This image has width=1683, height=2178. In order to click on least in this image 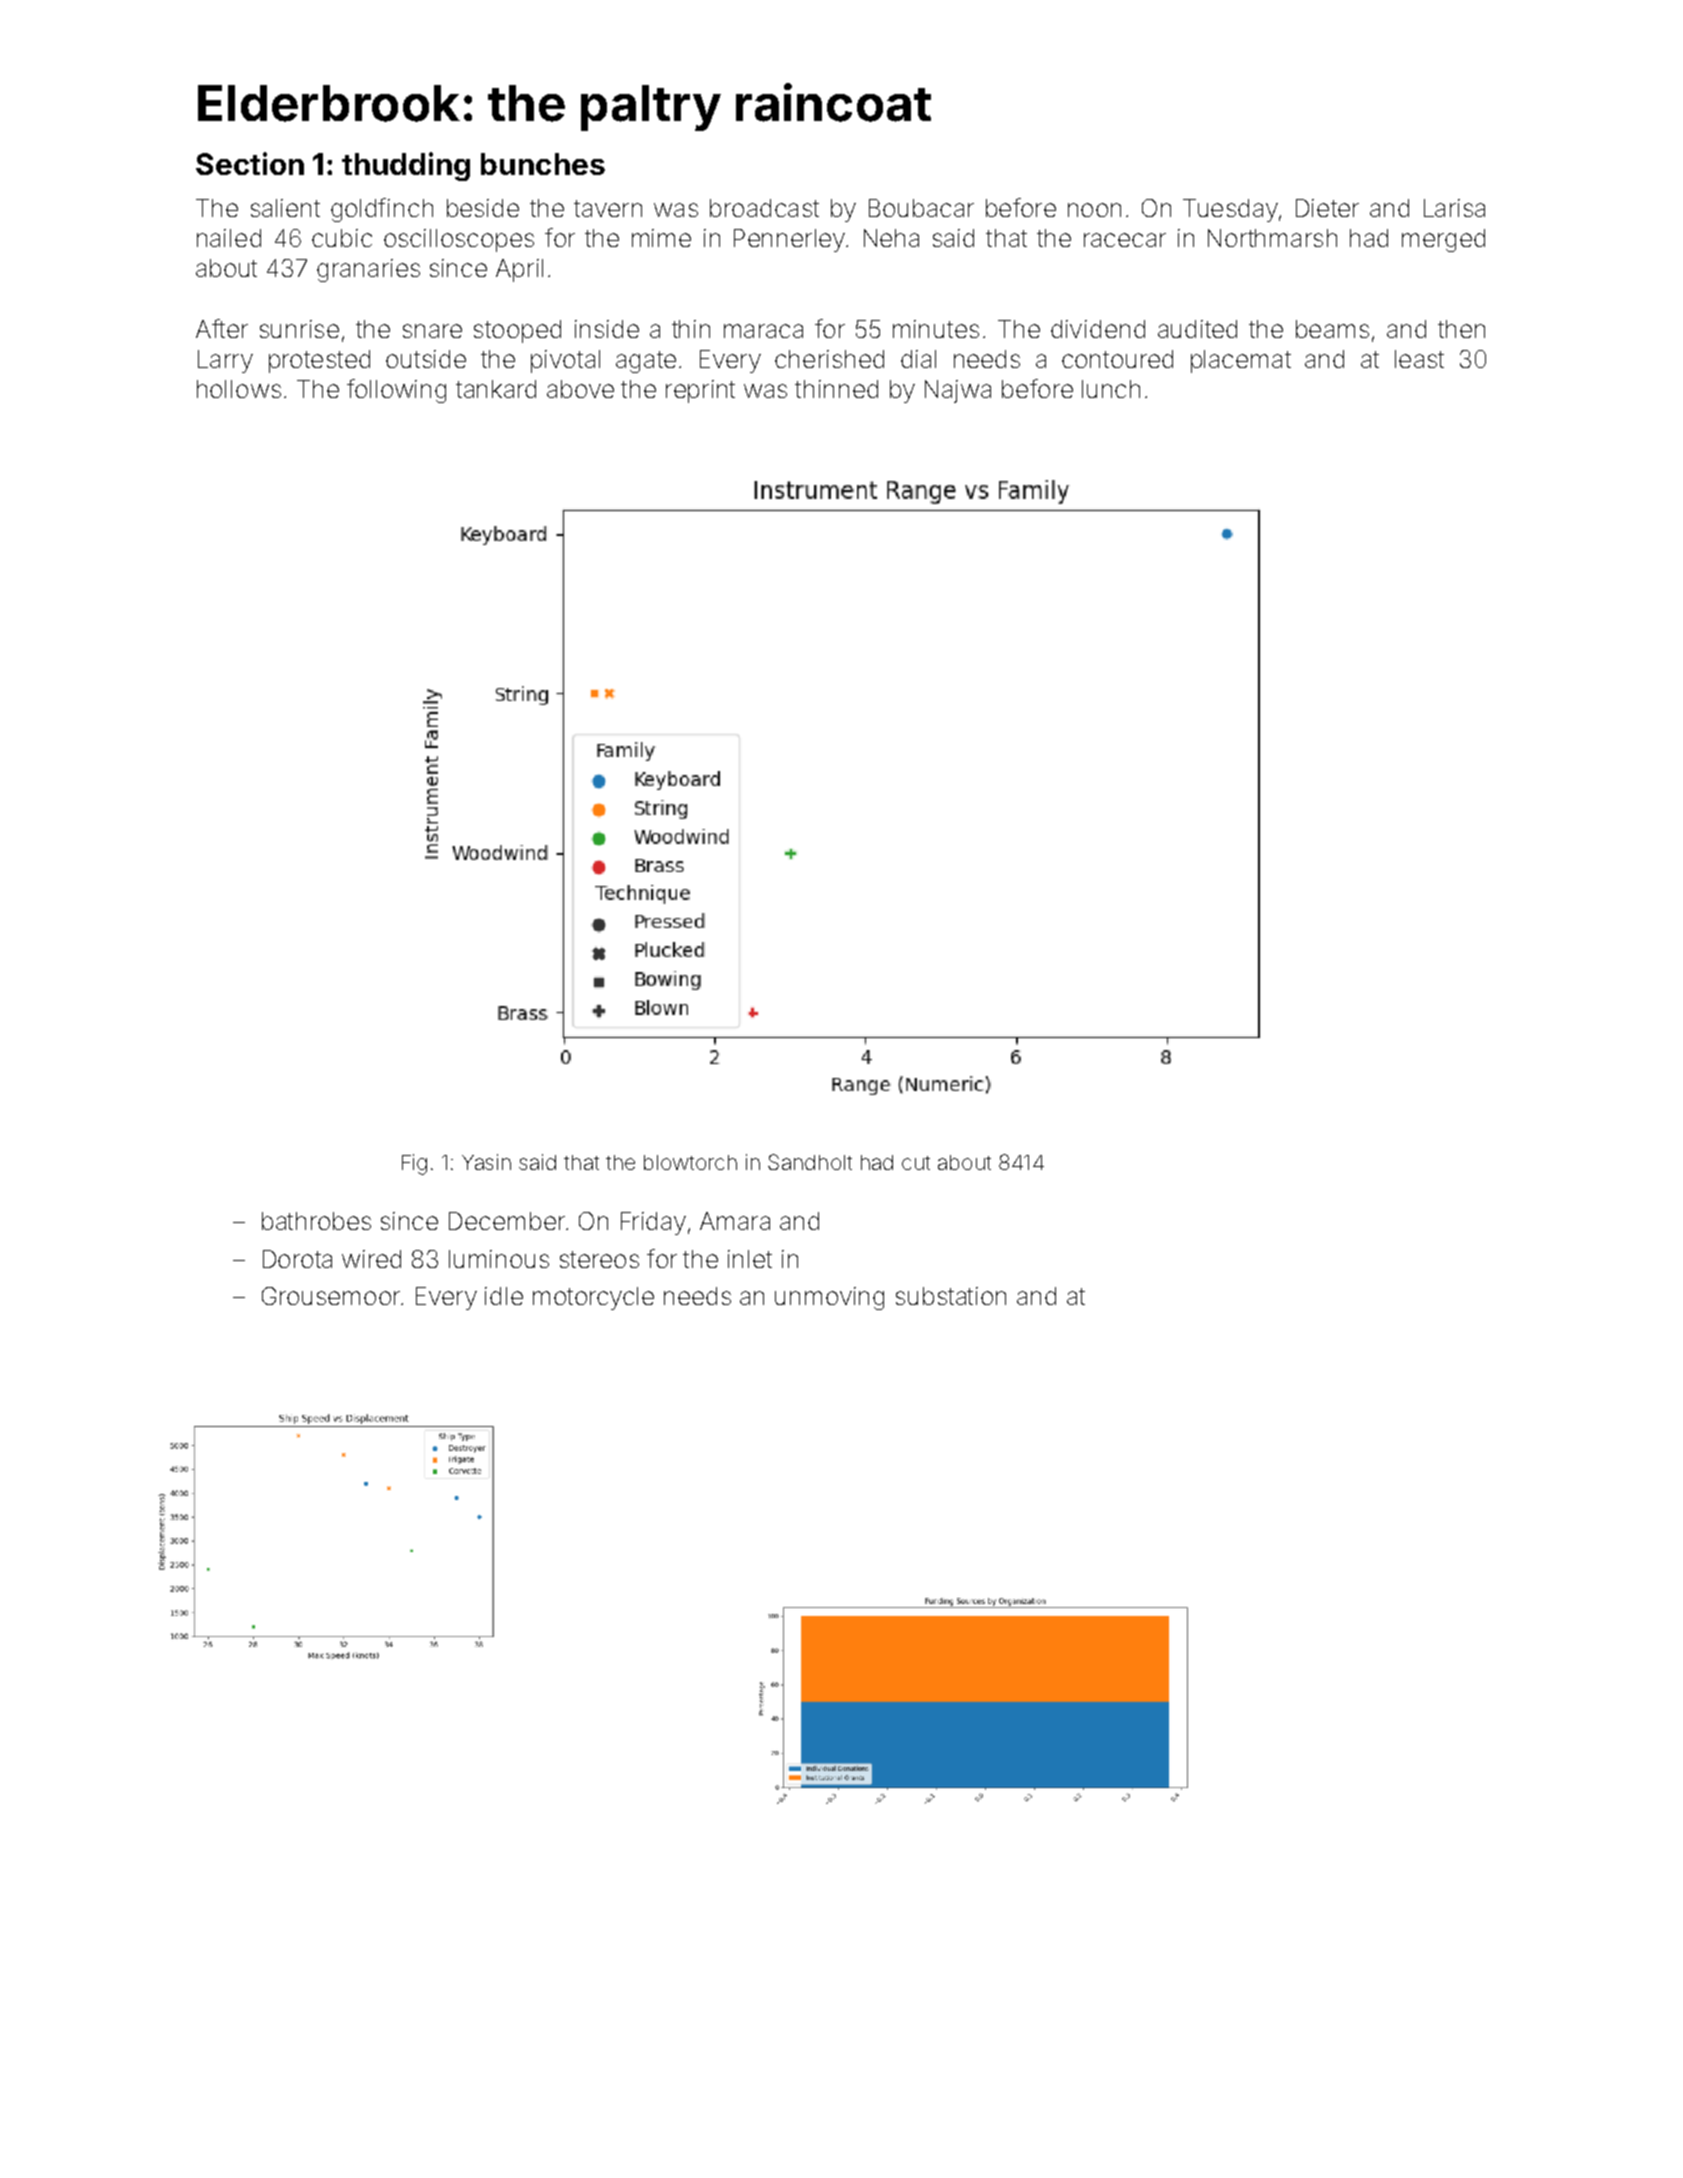, I will do `click(1419, 359)`.
